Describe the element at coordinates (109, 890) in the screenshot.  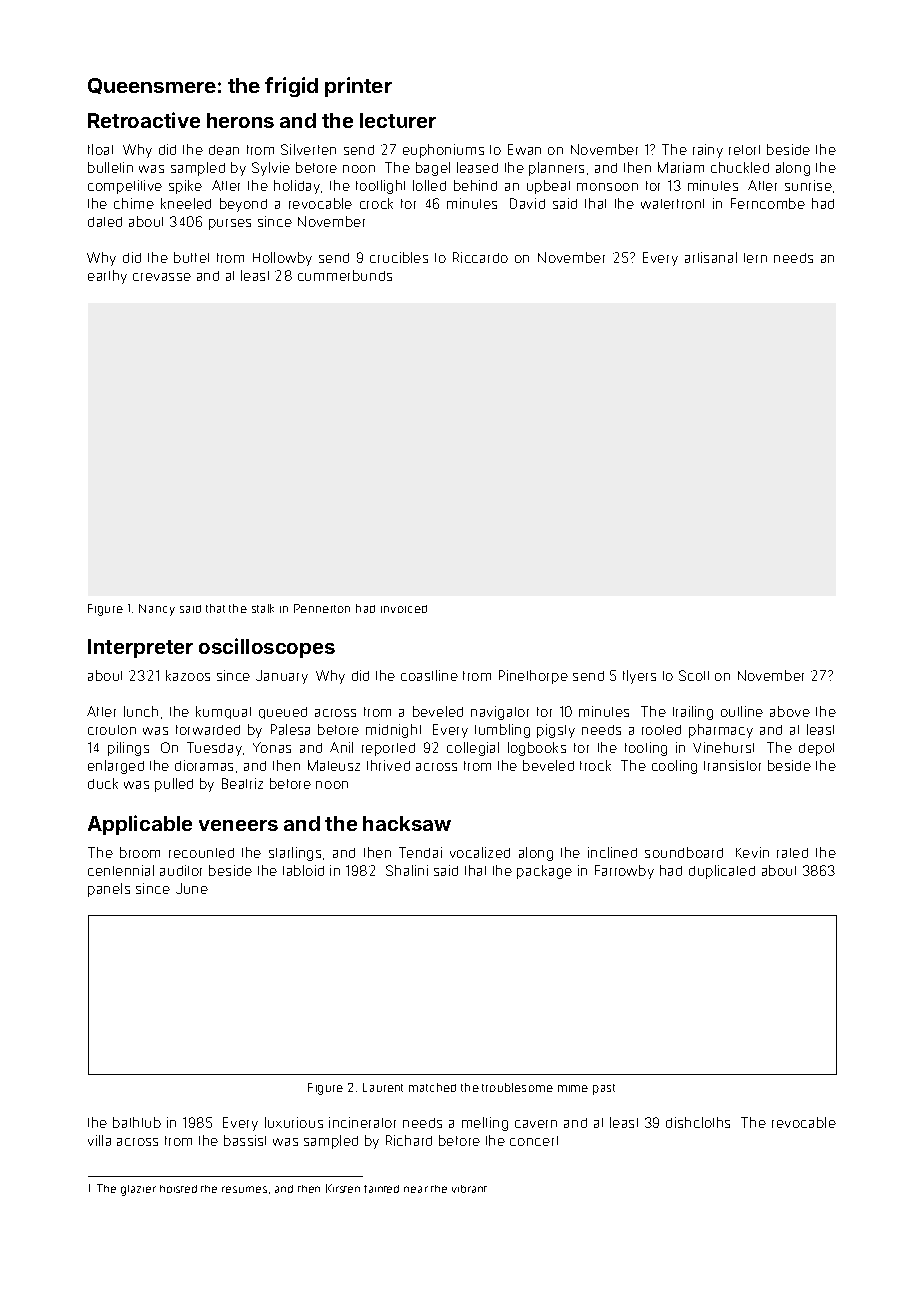
I see `panels` at that location.
